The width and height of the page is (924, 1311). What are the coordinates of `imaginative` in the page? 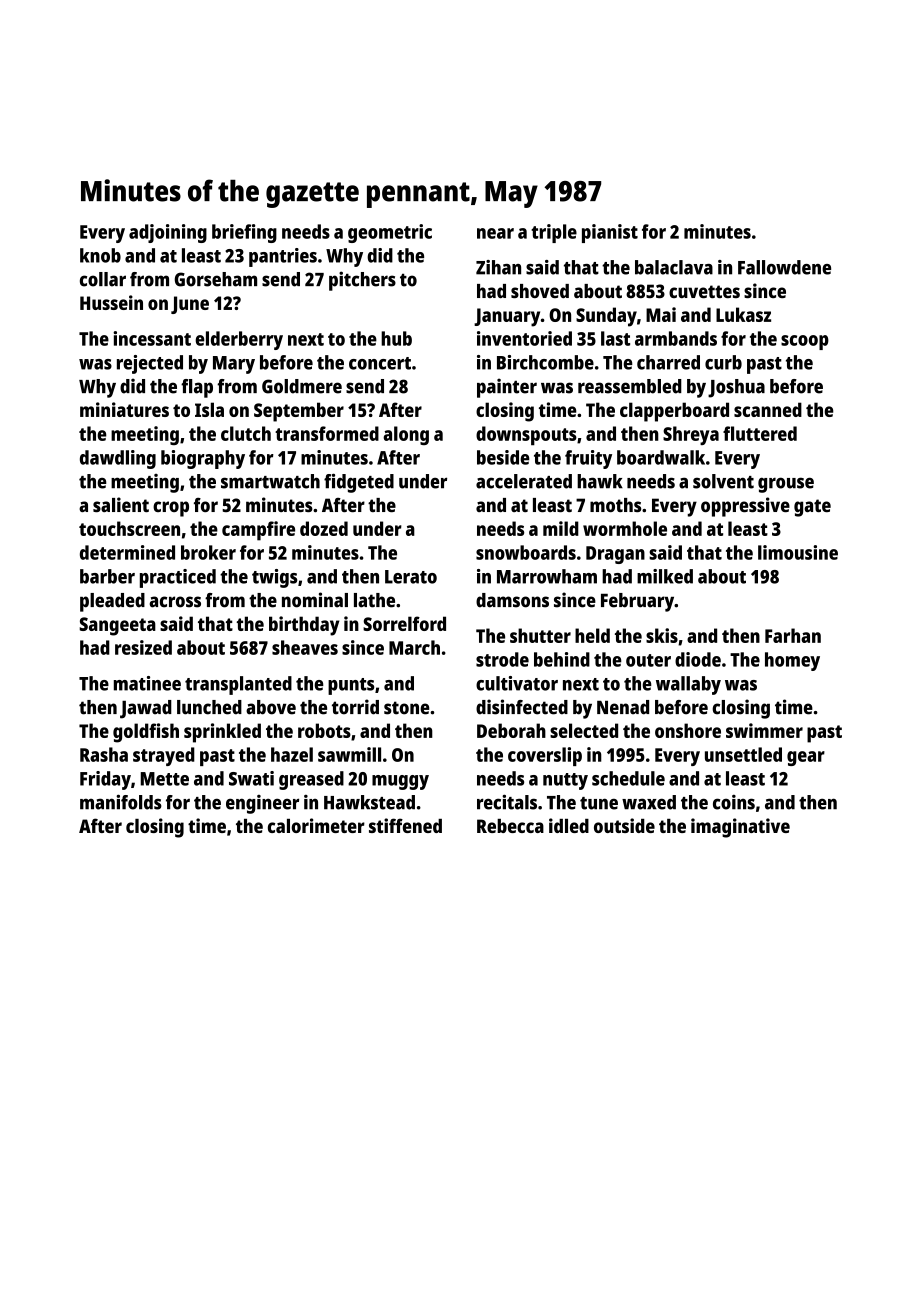 It's located at (740, 828).
